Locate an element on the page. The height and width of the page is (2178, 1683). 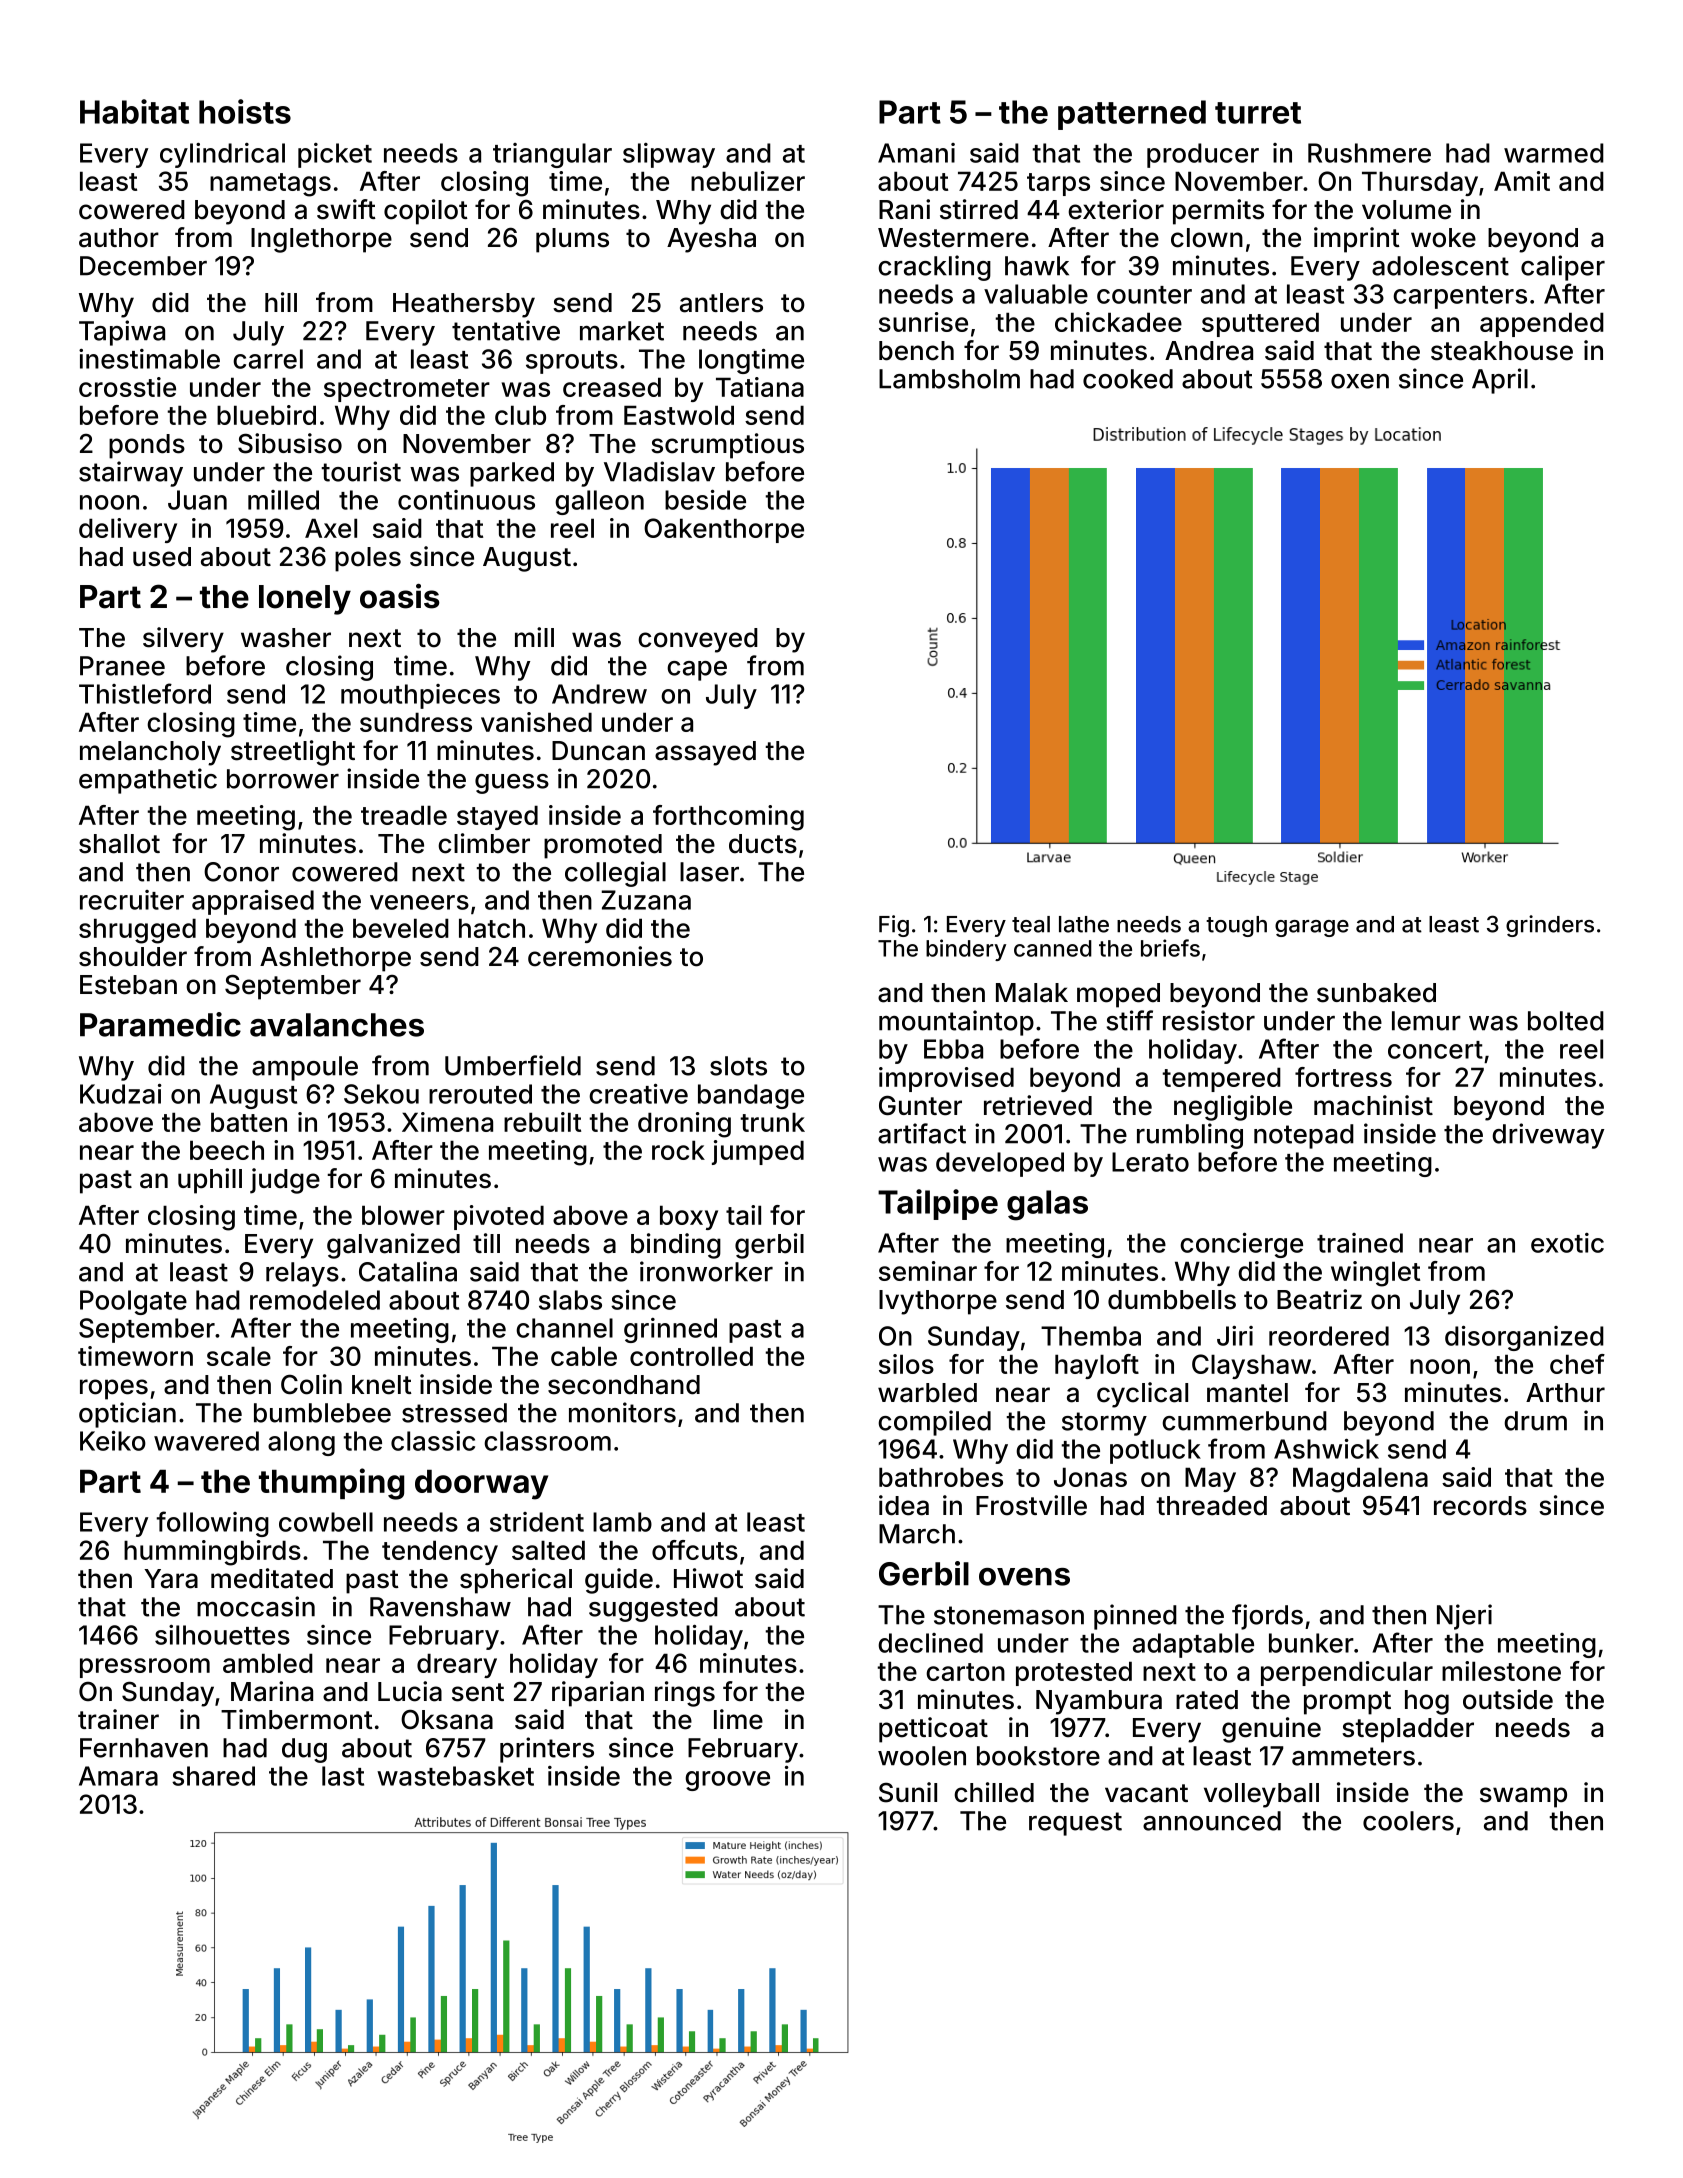
mouthpieces is located at coordinates (420, 696).
